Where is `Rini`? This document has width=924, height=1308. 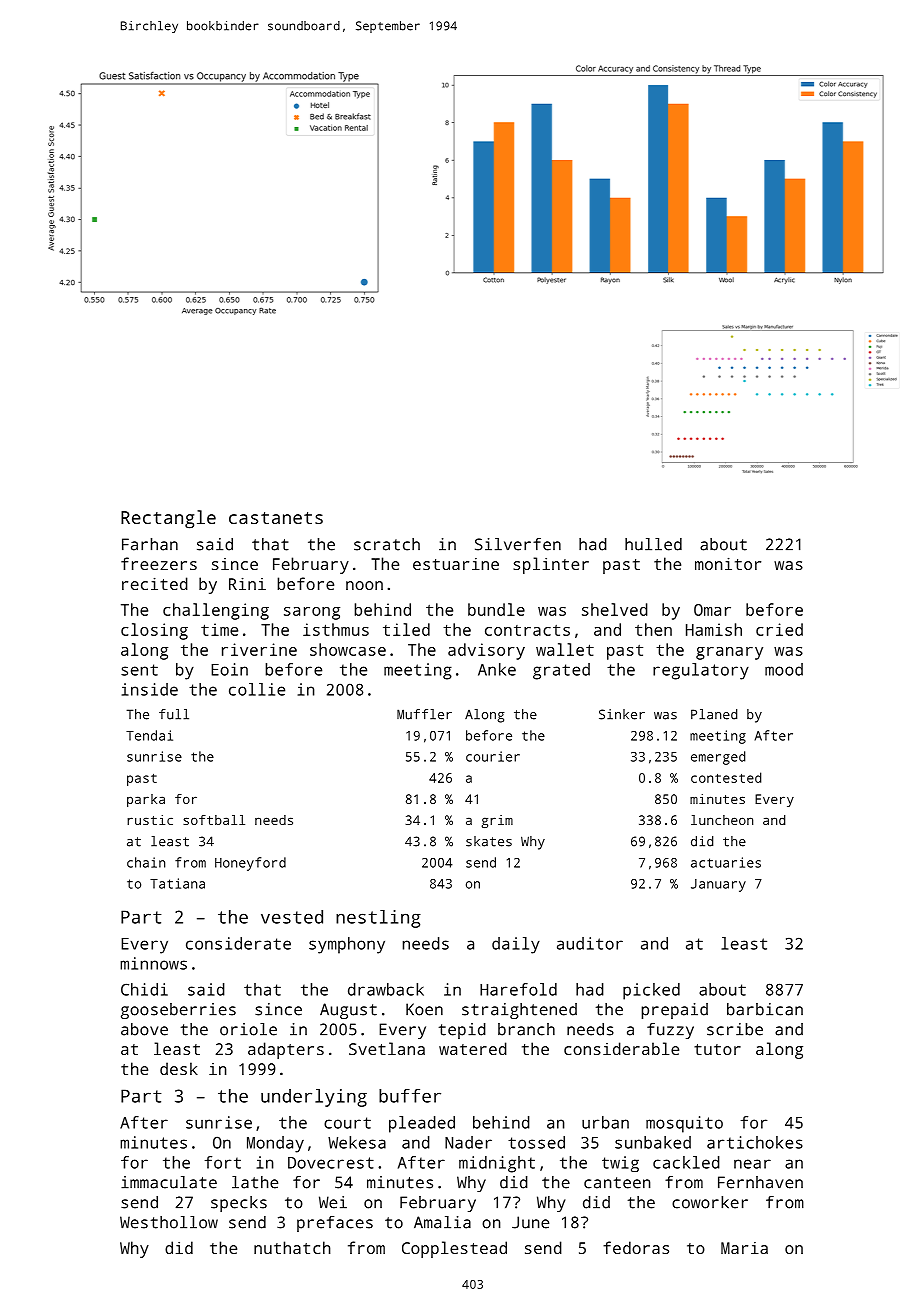
Rini is located at coordinates (247, 583).
